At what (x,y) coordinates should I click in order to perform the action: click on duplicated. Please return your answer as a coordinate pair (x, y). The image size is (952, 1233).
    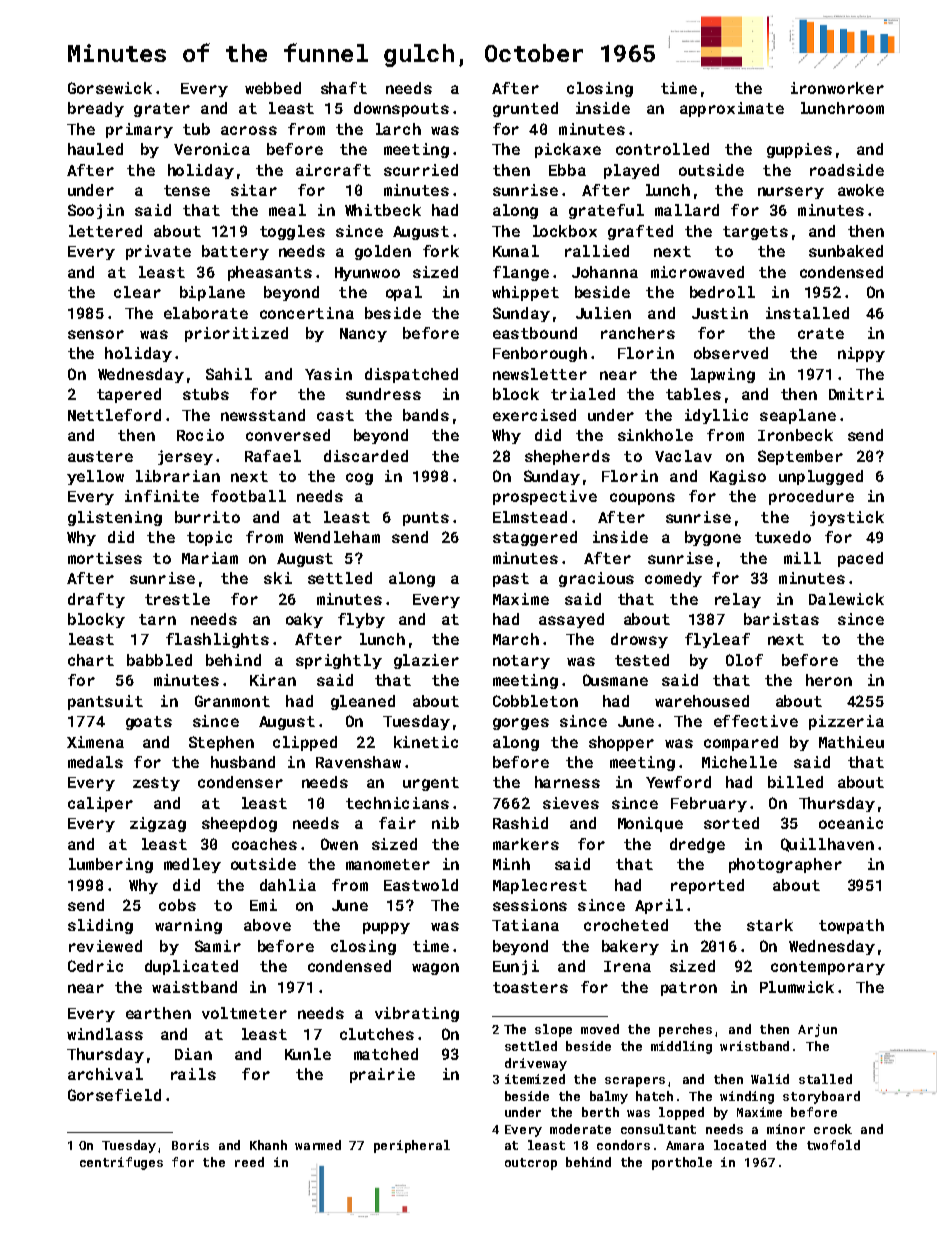
    Looking at the image, I should click on (191, 967).
